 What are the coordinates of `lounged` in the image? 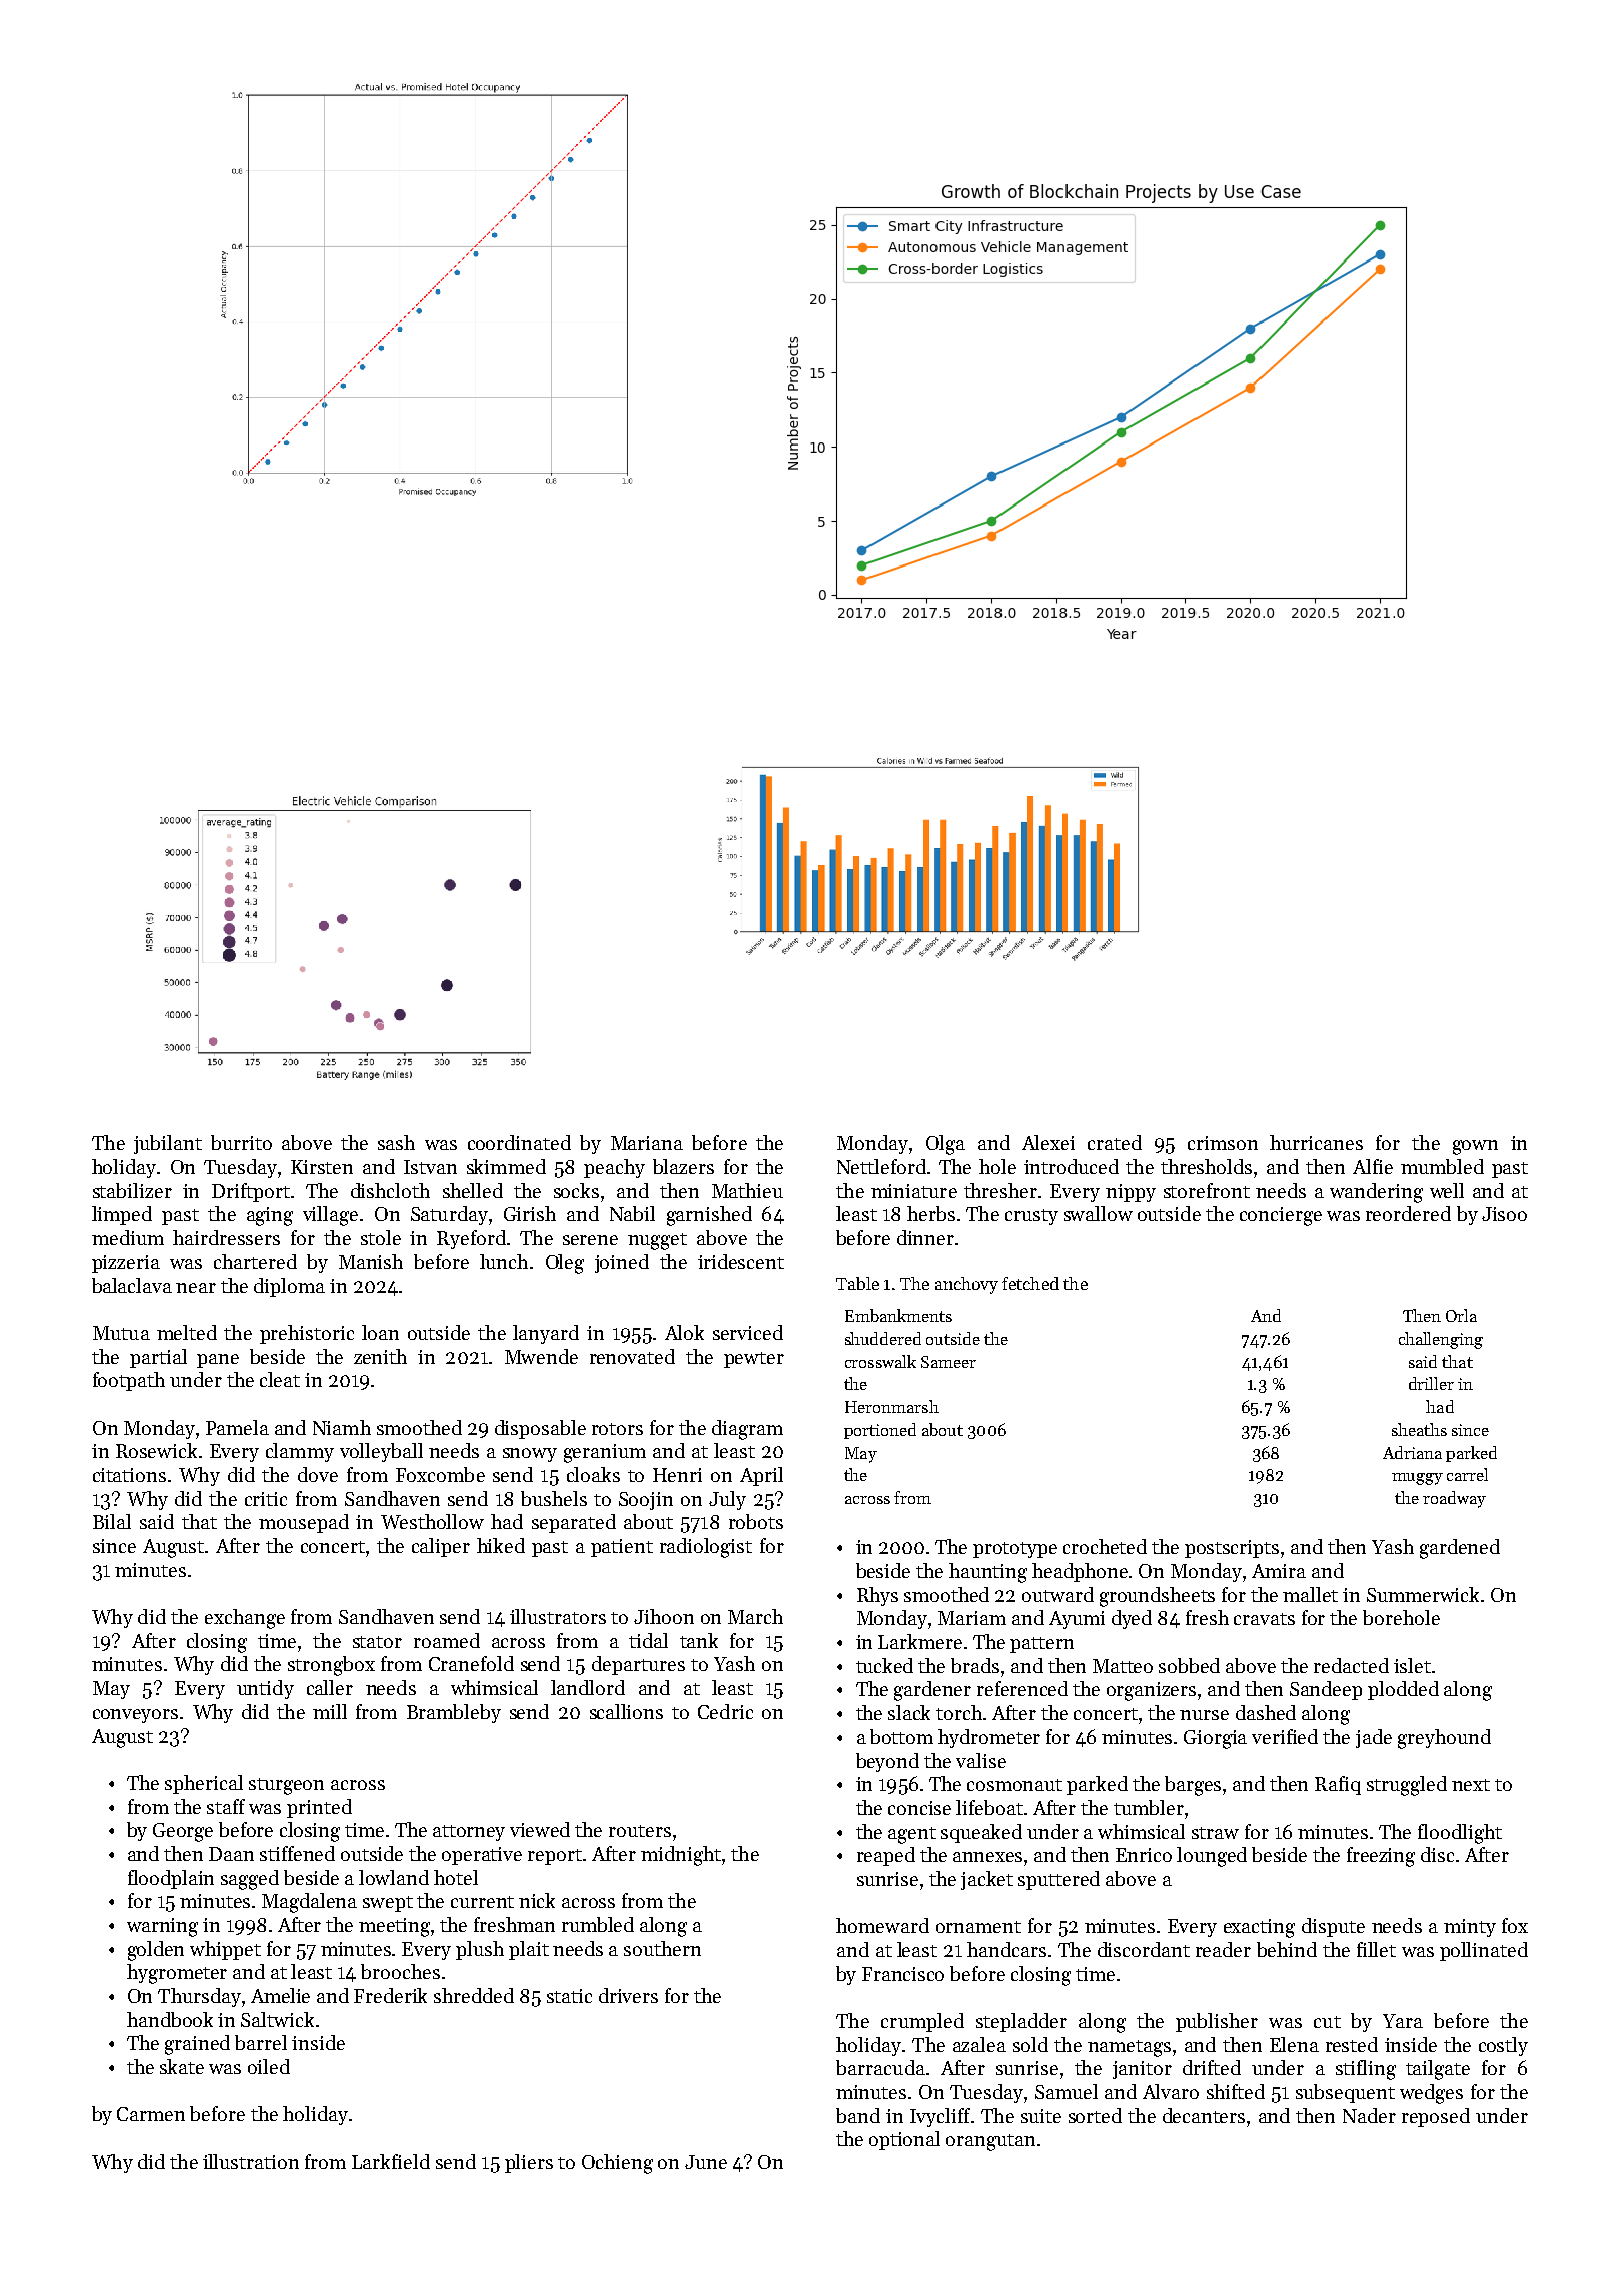 It's located at (1212, 1857).
